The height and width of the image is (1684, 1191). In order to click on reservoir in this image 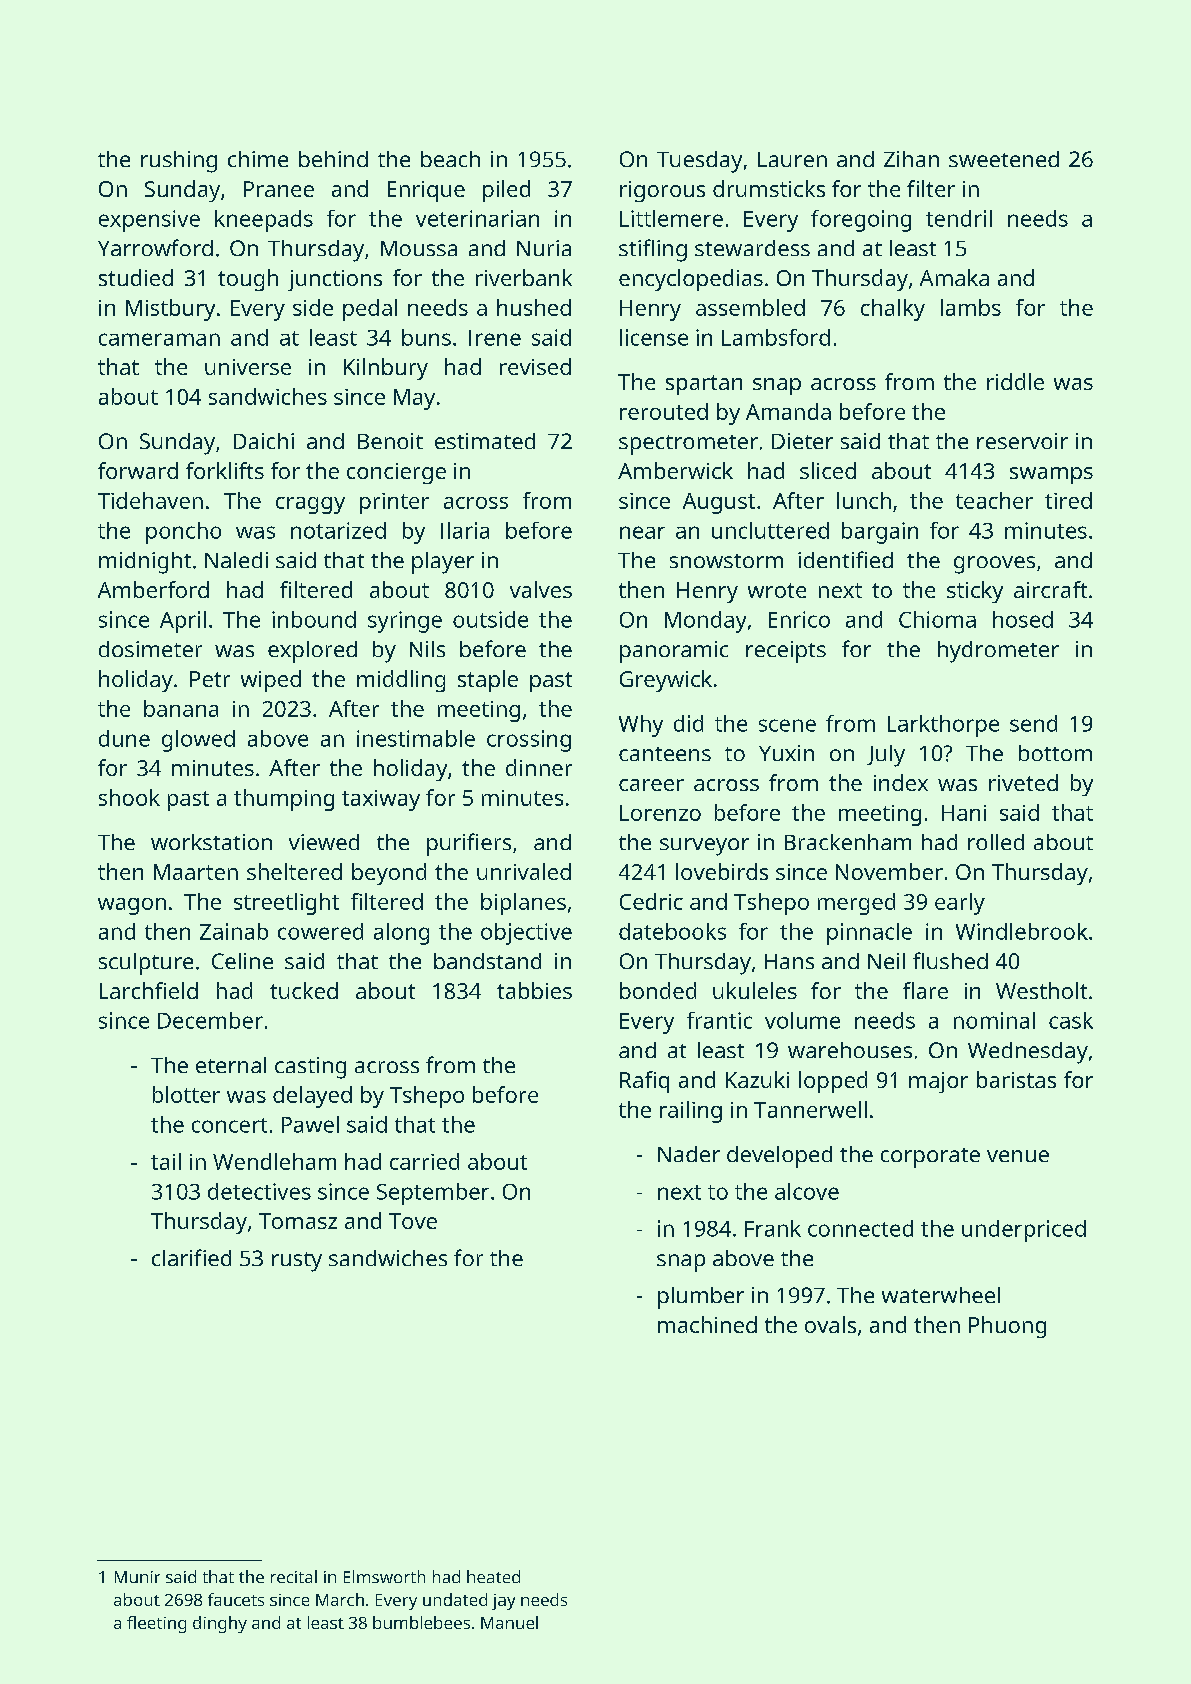, I will do `click(1022, 441)`.
